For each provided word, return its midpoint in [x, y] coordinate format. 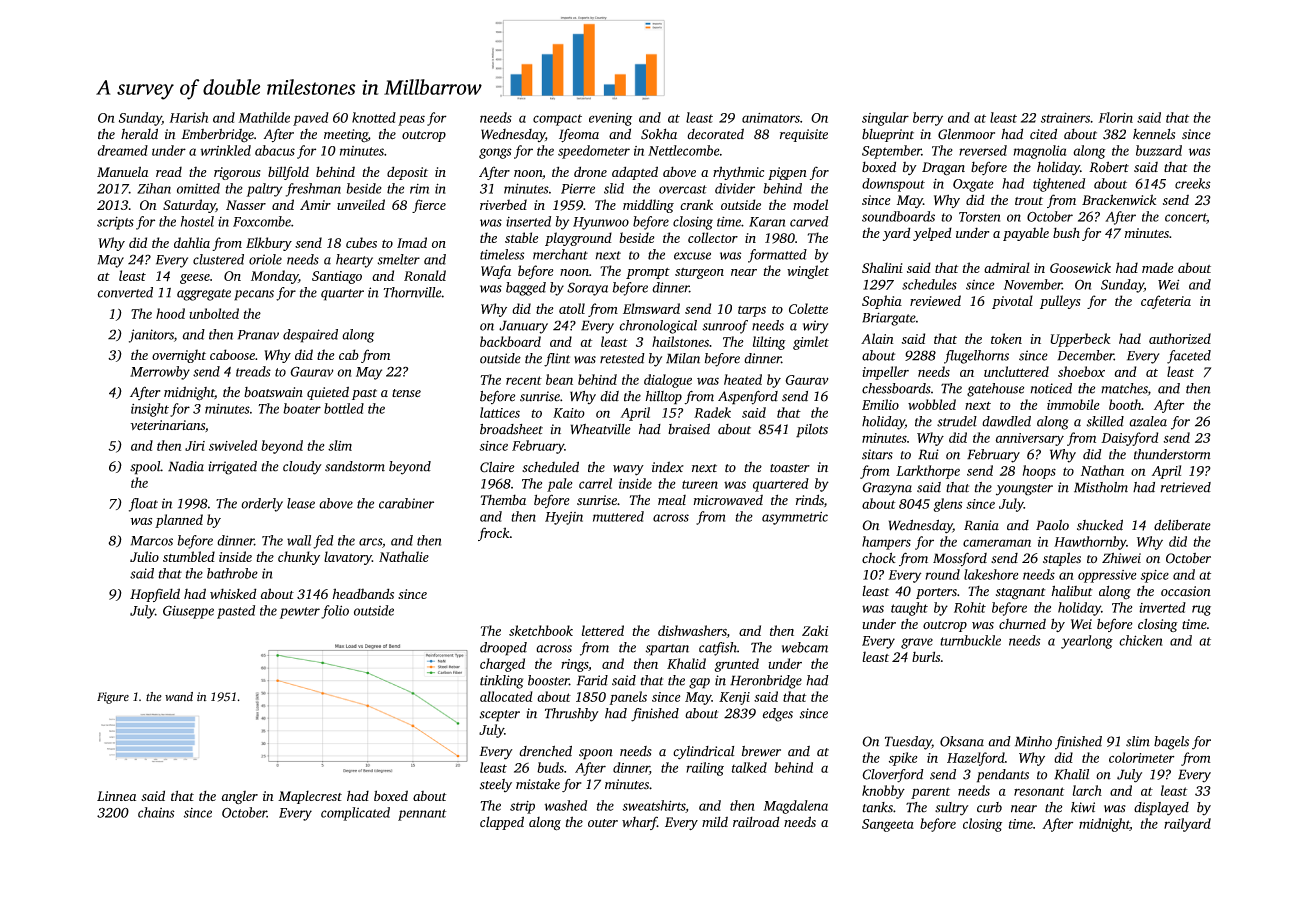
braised [689, 429]
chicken [1141, 640]
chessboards [896, 388]
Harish [188, 117]
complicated [355, 814]
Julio [144, 556]
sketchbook [541, 630]
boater [302, 408]
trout [1029, 201]
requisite [804, 135]
